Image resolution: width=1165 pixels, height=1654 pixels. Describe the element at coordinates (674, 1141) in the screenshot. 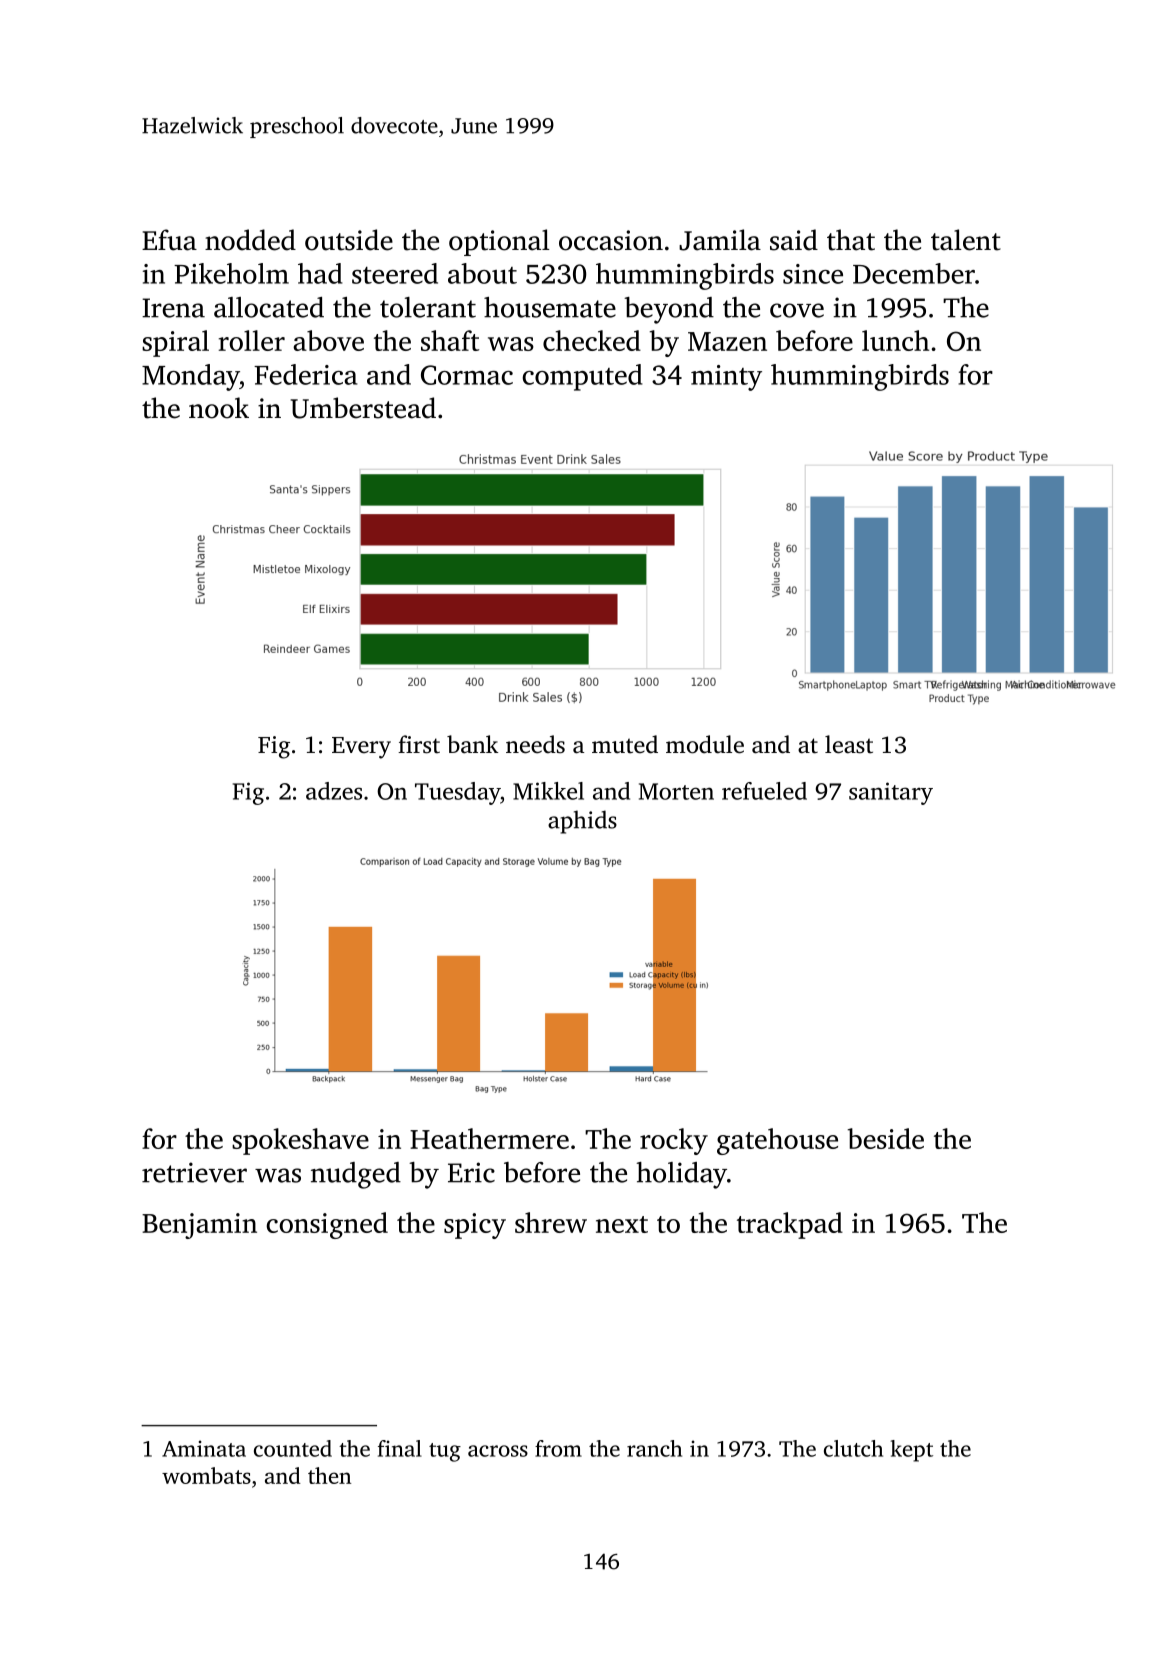

I see `rocky` at that location.
